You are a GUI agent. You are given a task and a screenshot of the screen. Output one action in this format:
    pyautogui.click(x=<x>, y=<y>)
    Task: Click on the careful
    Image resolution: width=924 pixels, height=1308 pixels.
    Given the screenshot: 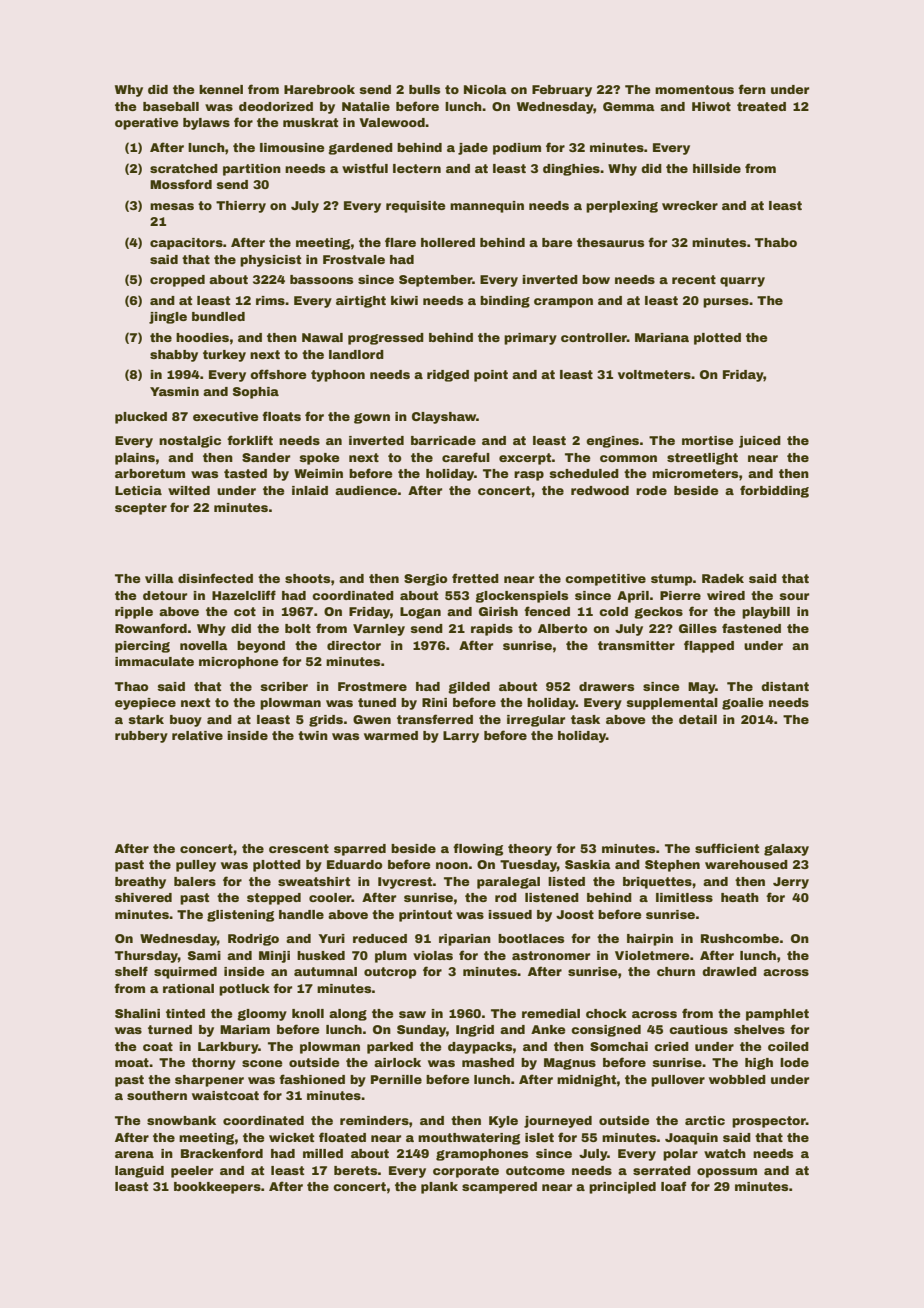 What is the action you would take?
    pyautogui.click(x=466, y=457)
